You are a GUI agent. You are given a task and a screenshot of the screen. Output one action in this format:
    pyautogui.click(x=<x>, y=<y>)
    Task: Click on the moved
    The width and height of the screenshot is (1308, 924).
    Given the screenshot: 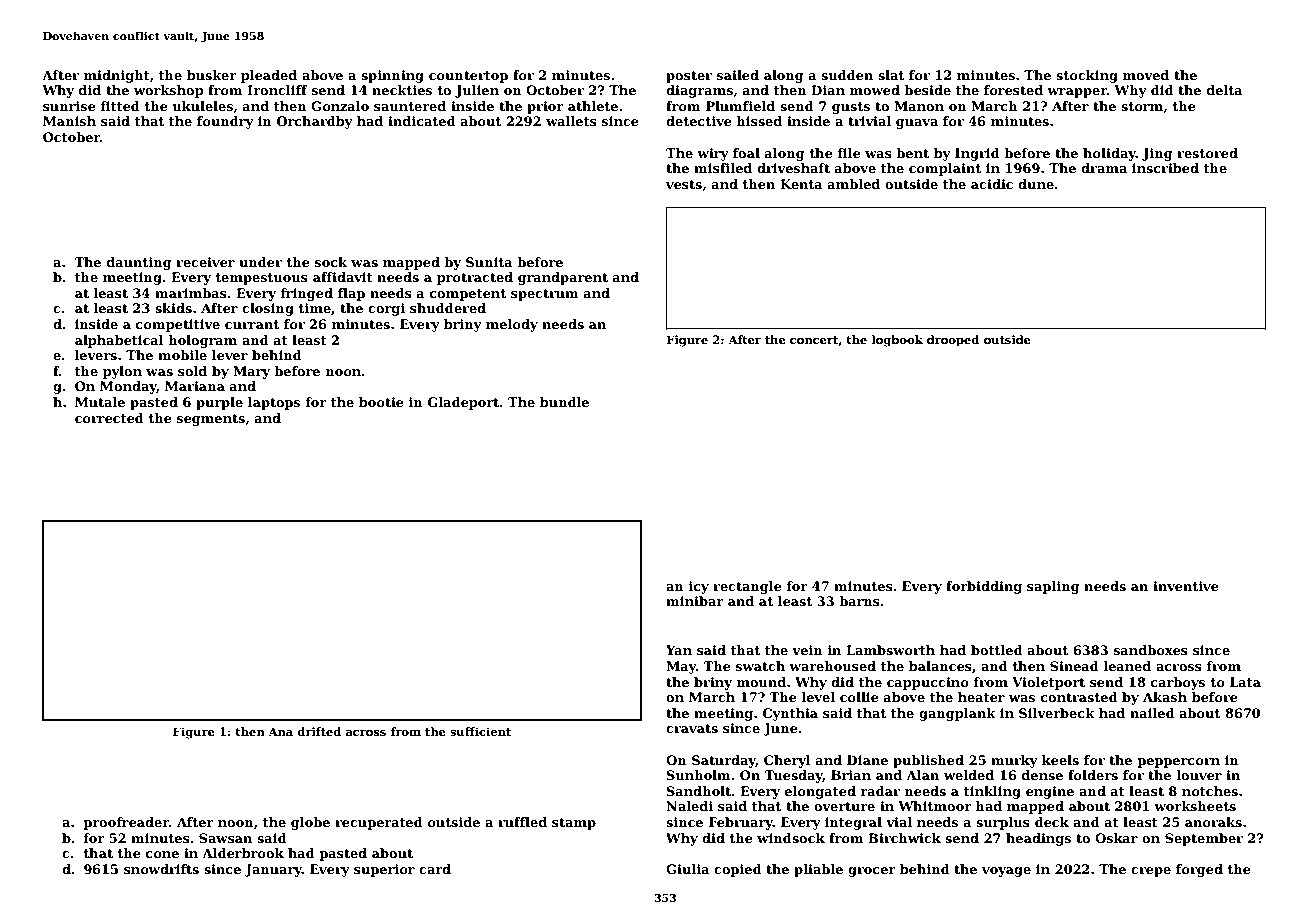 What is the action you would take?
    pyautogui.click(x=1145, y=75)
